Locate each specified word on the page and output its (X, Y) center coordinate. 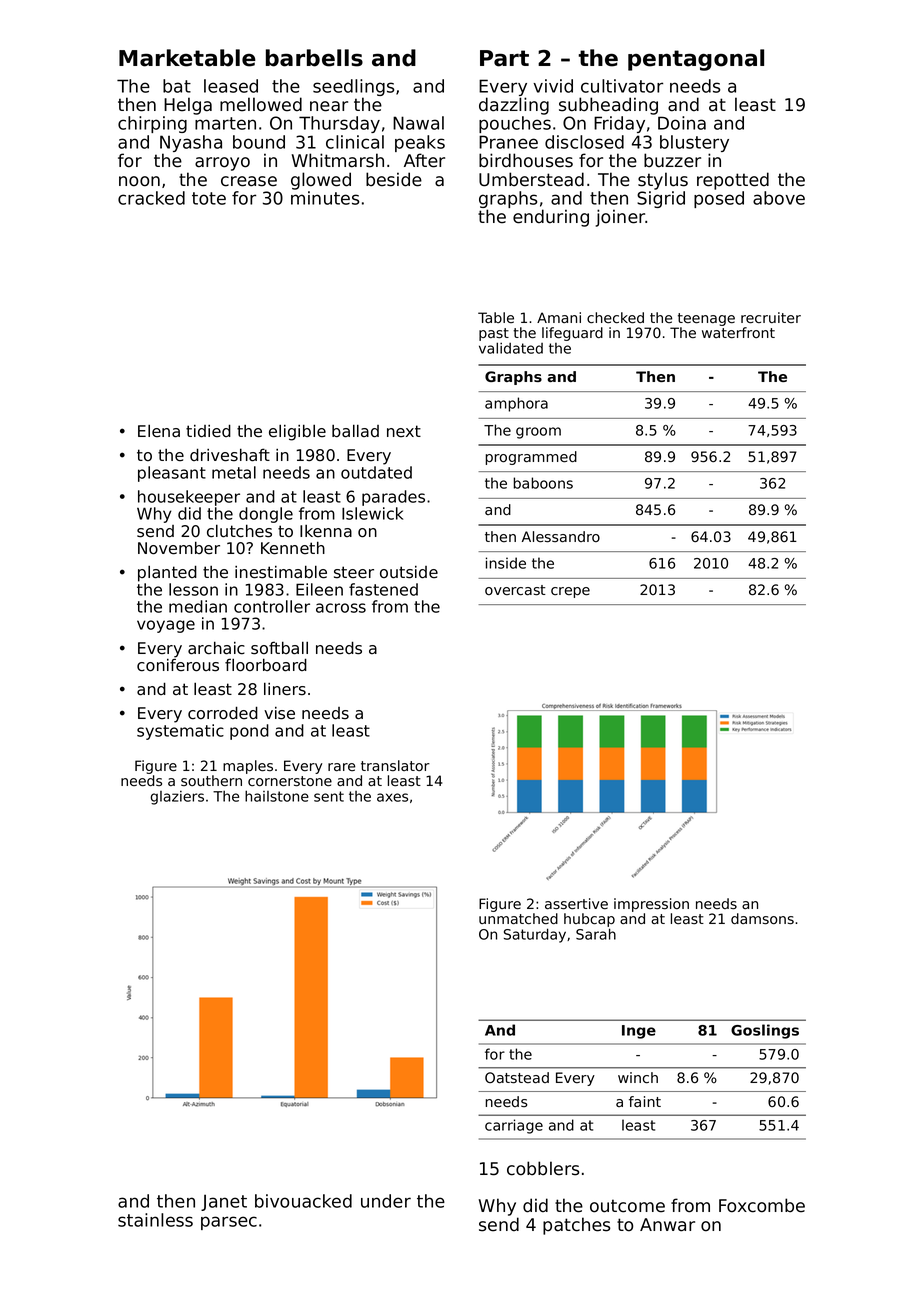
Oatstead (517, 1078)
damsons (762, 919)
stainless (155, 1220)
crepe (570, 592)
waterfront (738, 332)
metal (234, 472)
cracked (151, 198)
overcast (515, 590)
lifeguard (572, 334)
